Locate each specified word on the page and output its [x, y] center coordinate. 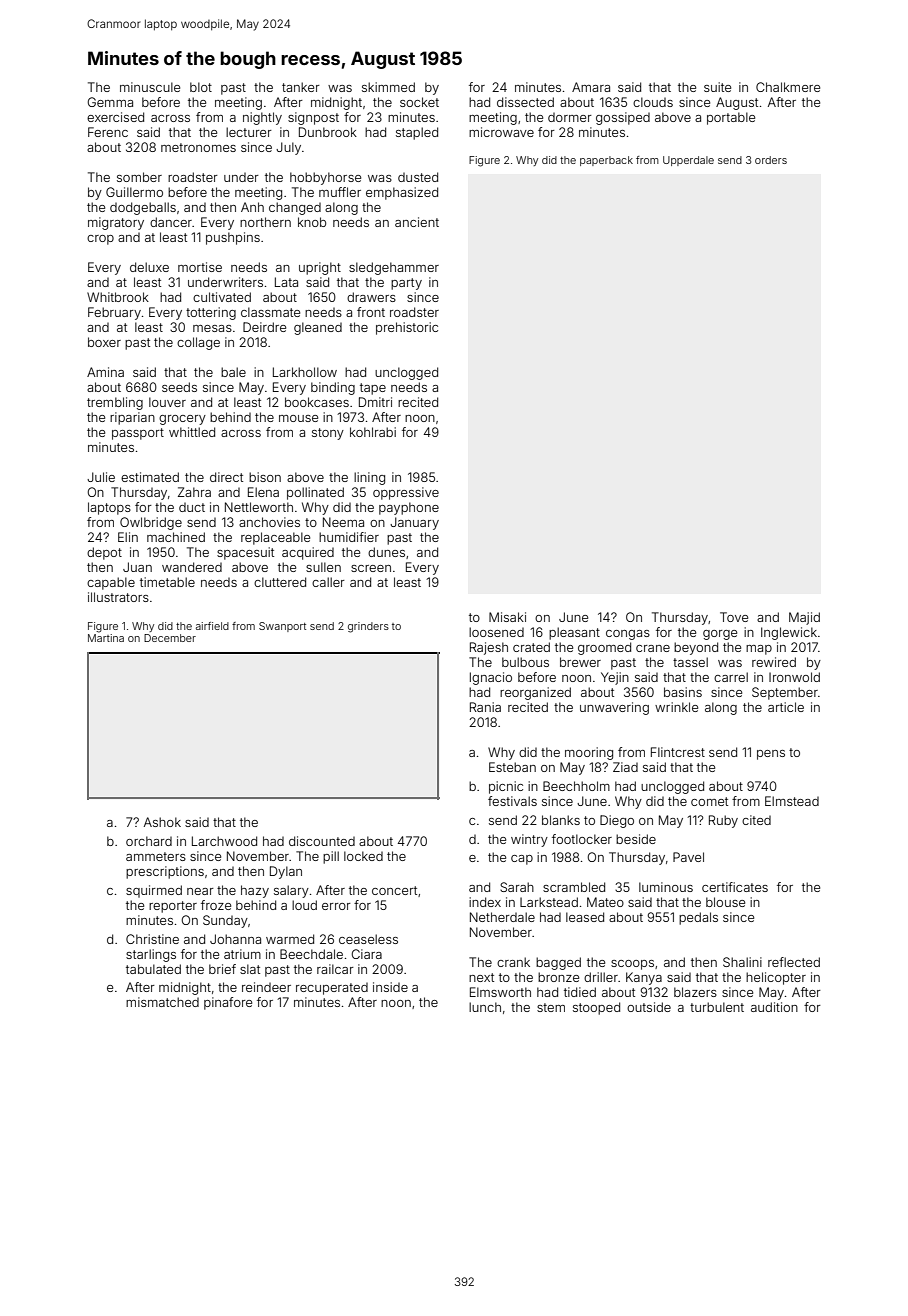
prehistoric [407, 328]
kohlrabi [373, 432]
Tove [734, 617]
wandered [192, 567]
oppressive [406, 493]
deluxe [149, 267]
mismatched [162, 1002]
